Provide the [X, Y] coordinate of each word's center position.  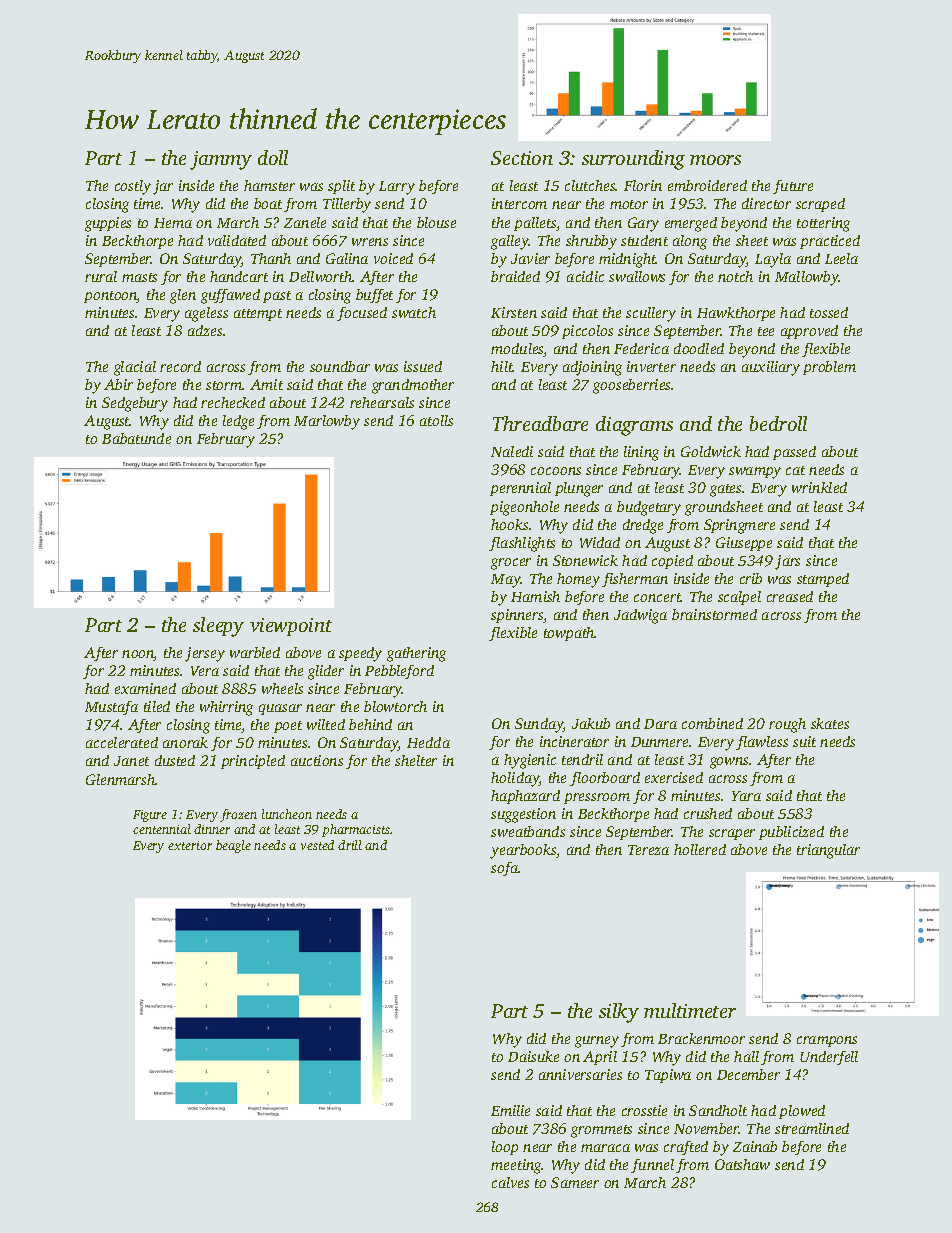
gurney [597, 1042]
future [793, 187]
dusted [175, 760]
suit [804, 741]
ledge [238, 422]
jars [787, 562]
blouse [436, 222]
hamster [269, 185]
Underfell [829, 1058]
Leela [841, 258]
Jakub [591, 723]
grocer [511, 564]
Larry [397, 188]
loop [505, 1148]
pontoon [111, 297]
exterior [190, 845]
